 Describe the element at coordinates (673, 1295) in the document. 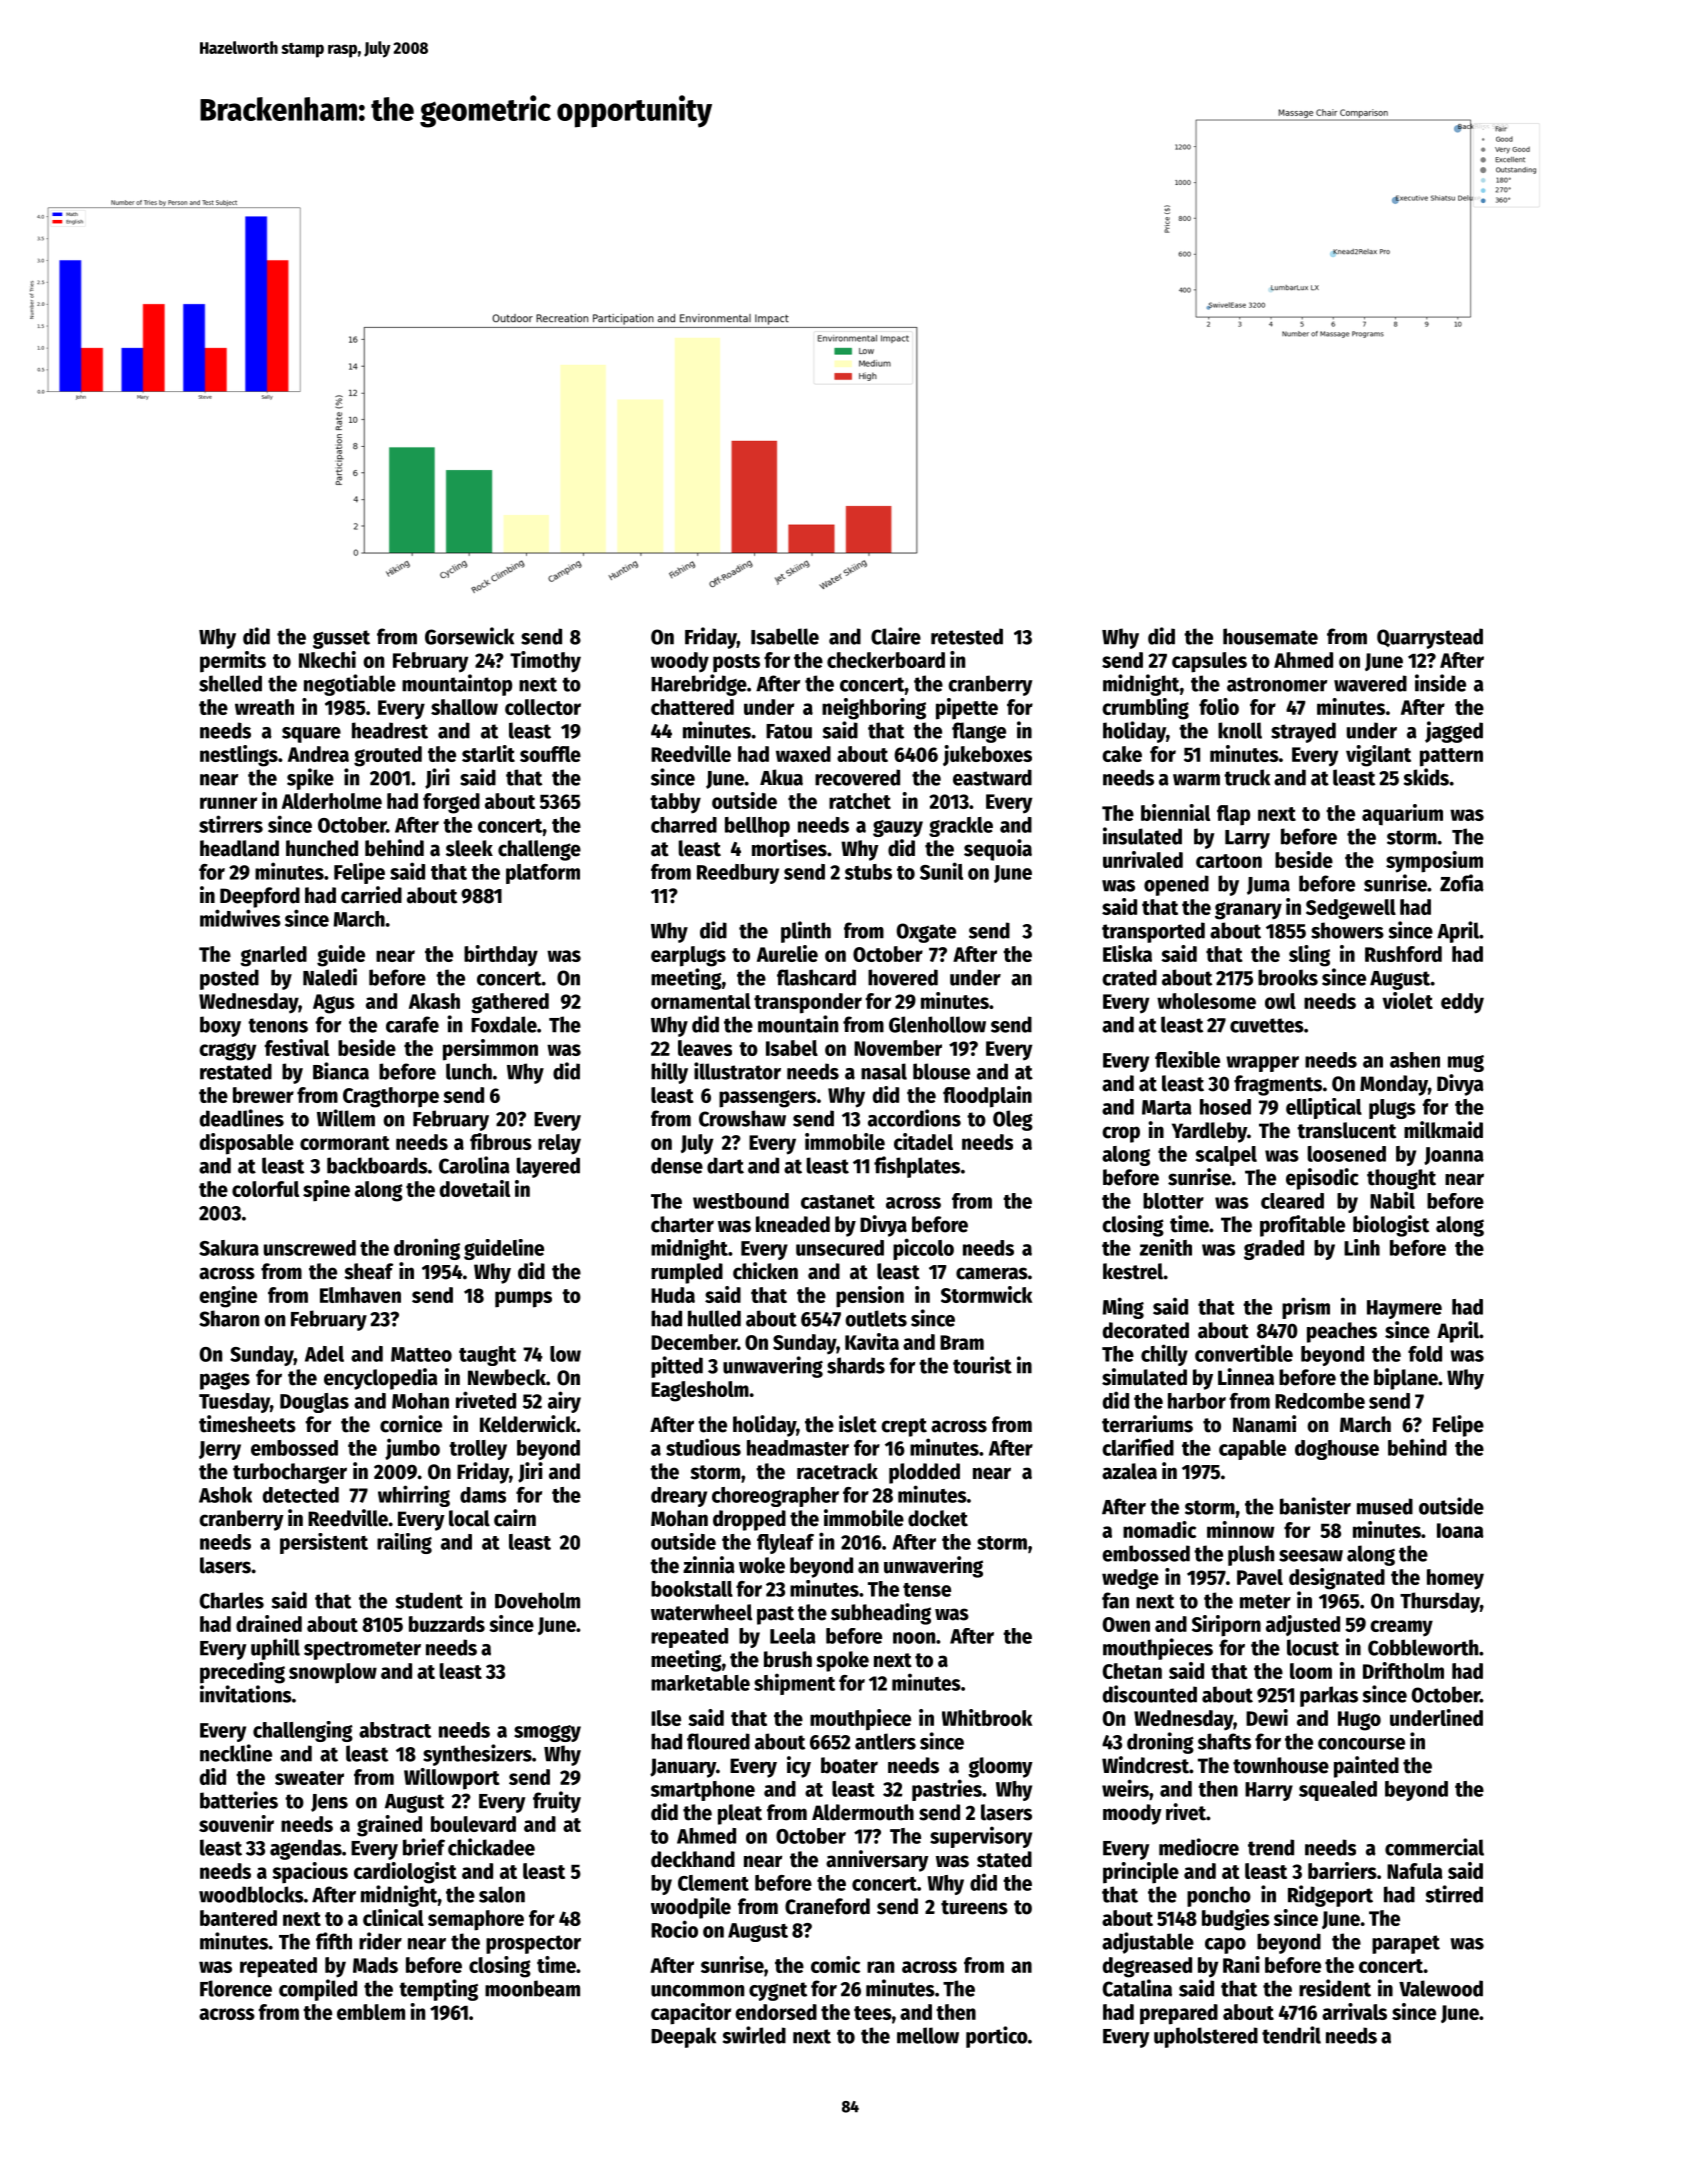

I see `Huda` at that location.
